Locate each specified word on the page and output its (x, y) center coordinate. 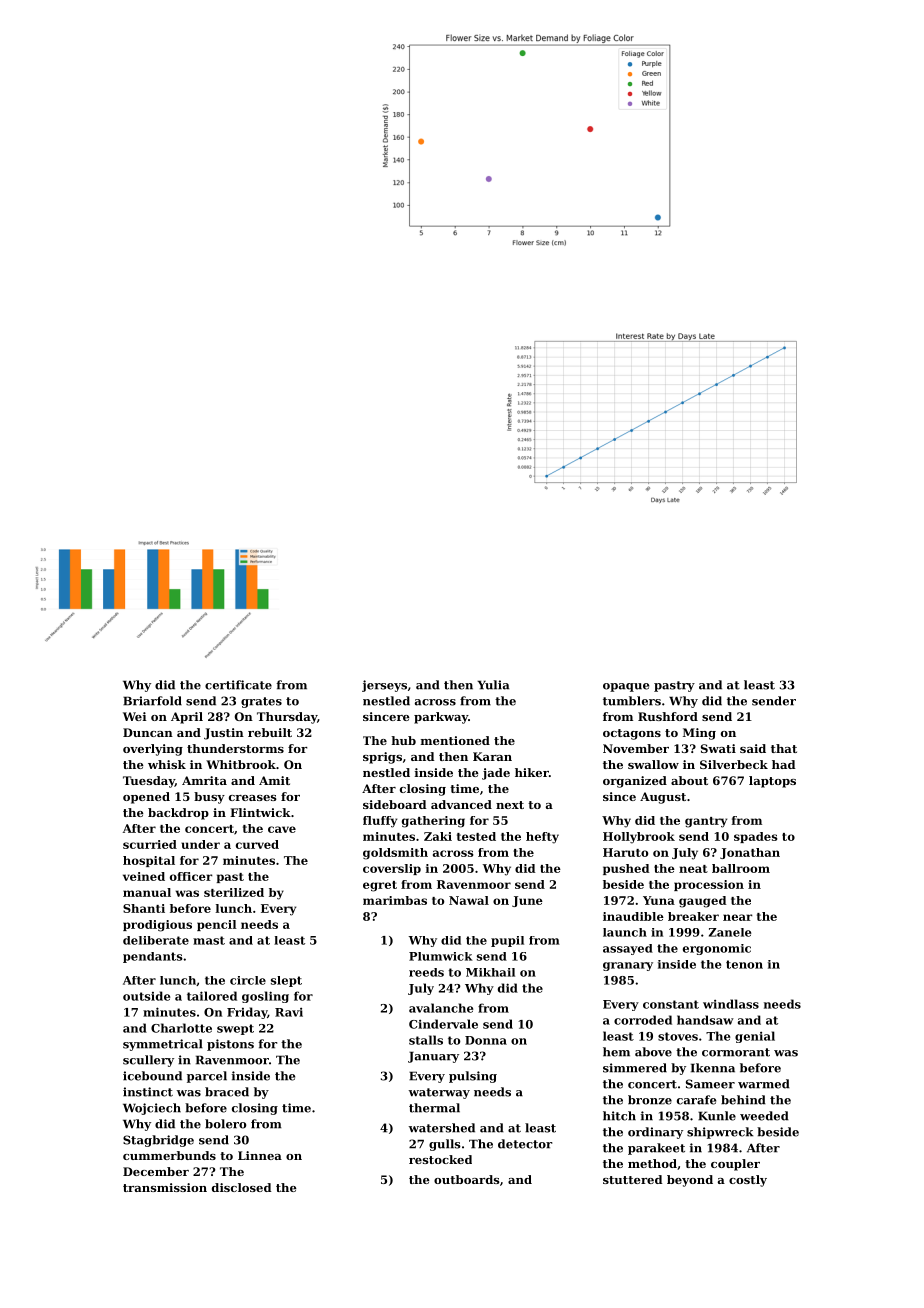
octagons (632, 734)
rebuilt (270, 732)
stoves (678, 1036)
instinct (148, 1092)
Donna (486, 1040)
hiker (532, 772)
